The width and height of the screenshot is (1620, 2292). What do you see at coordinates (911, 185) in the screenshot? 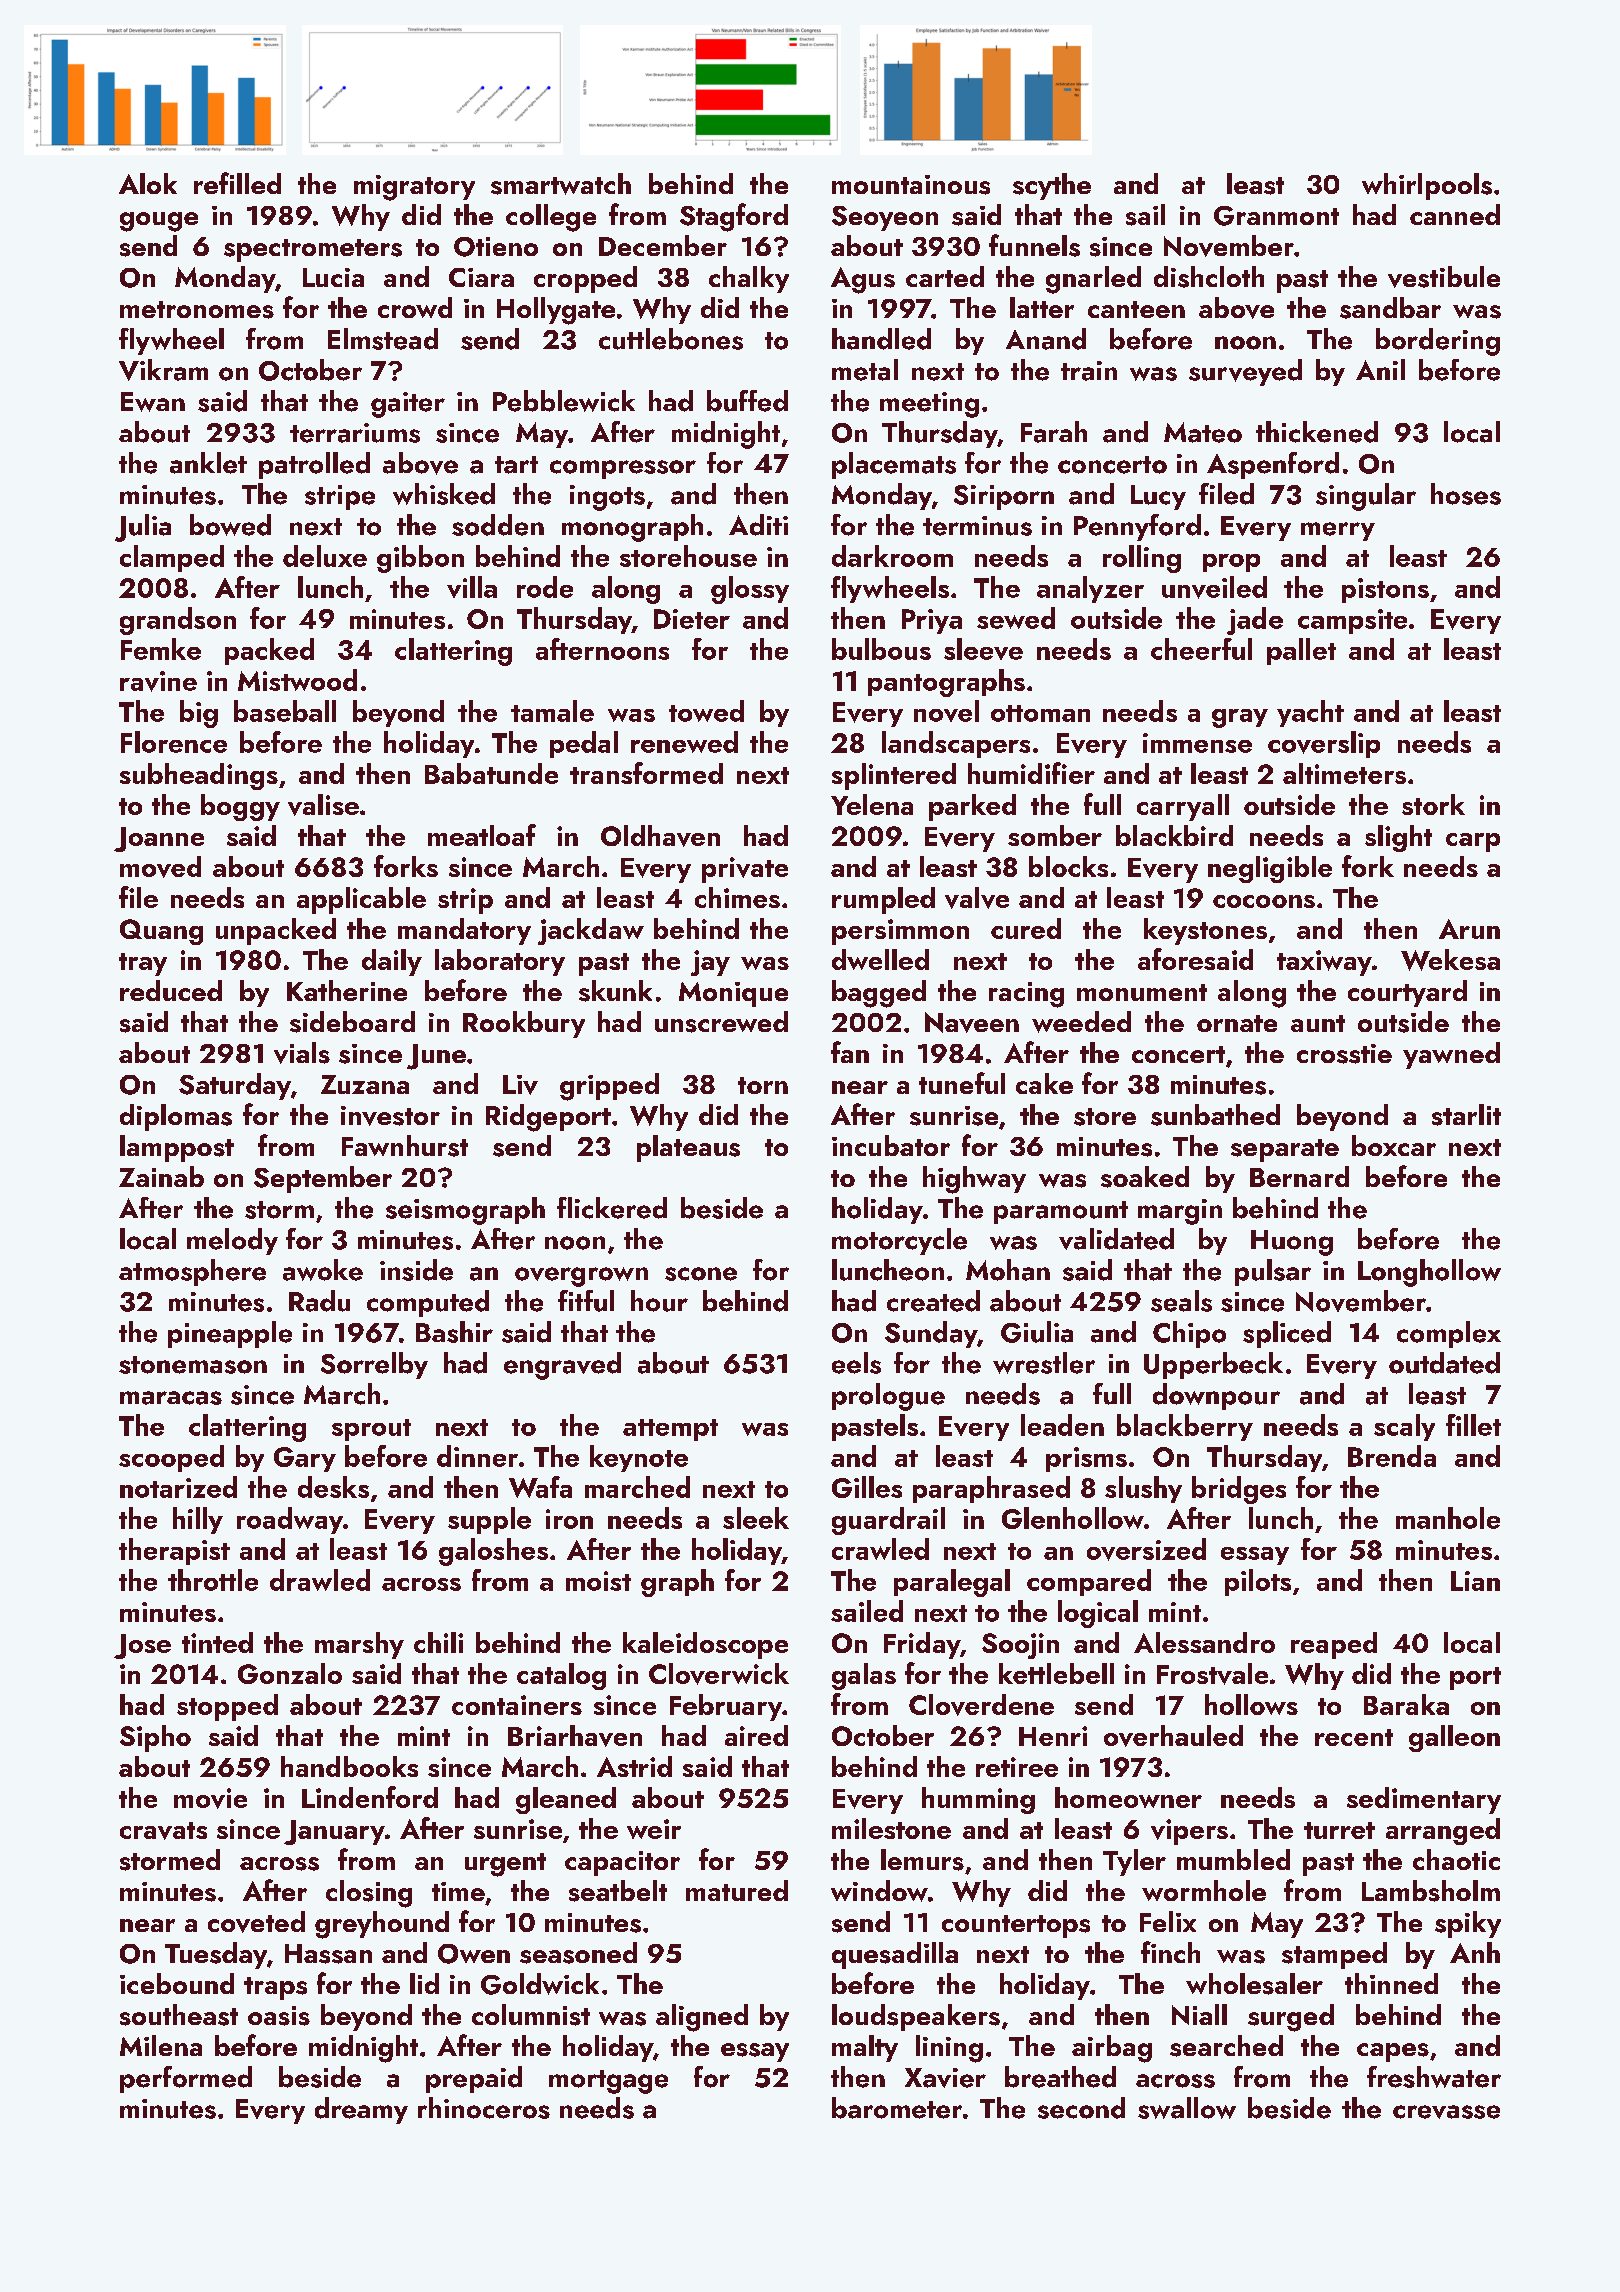
I see `mountainous` at bounding box center [911, 185].
